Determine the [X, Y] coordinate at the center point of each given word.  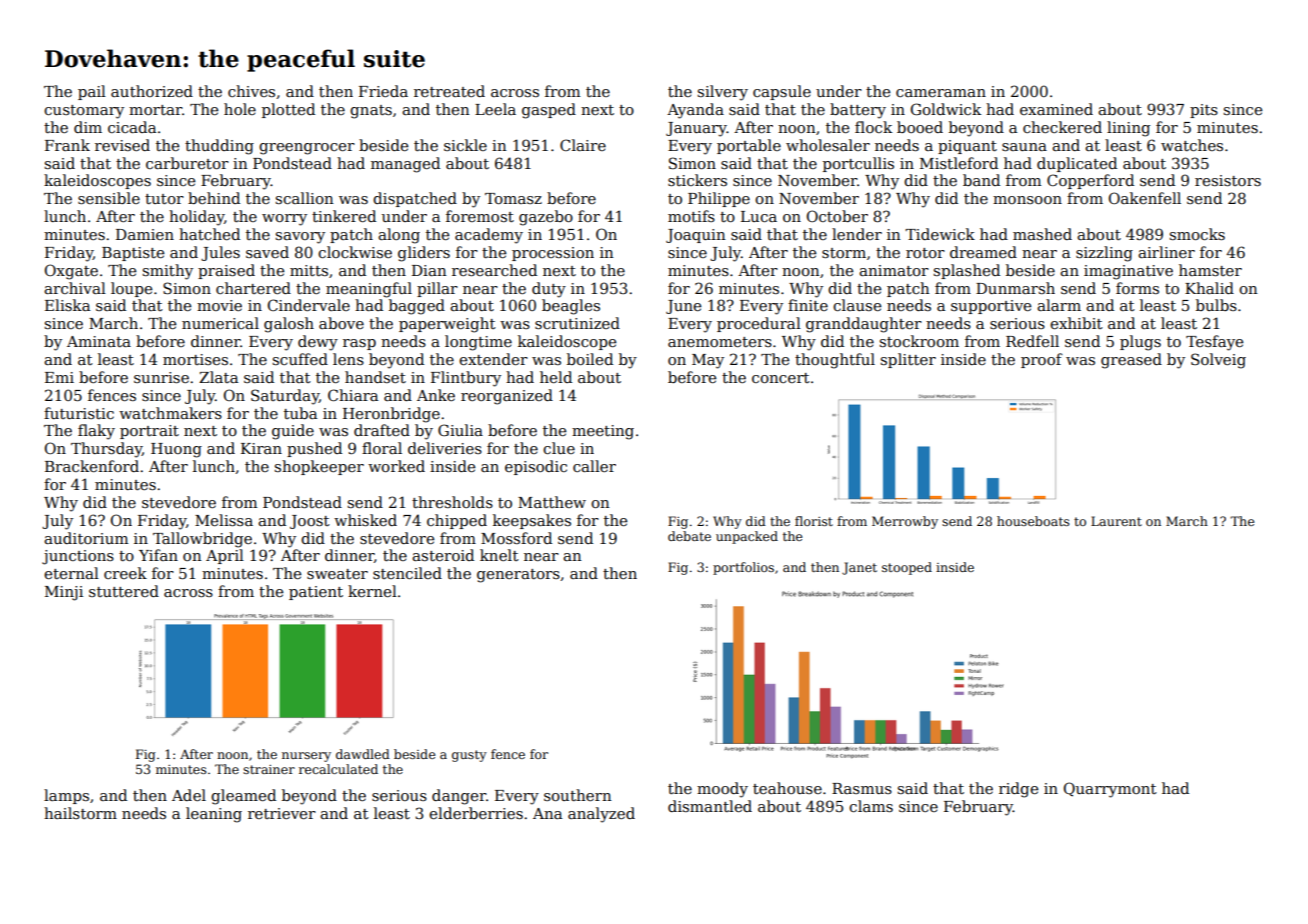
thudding [219, 147]
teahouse [787, 788]
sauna [1024, 147]
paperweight [447, 325]
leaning [214, 815]
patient [316, 593]
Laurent [1116, 521]
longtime [478, 343]
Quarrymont [1110, 790]
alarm [1059, 305]
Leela [495, 109]
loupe [131, 289]
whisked [365, 520]
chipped [457, 521]
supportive [991, 307]
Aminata [99, 341]
